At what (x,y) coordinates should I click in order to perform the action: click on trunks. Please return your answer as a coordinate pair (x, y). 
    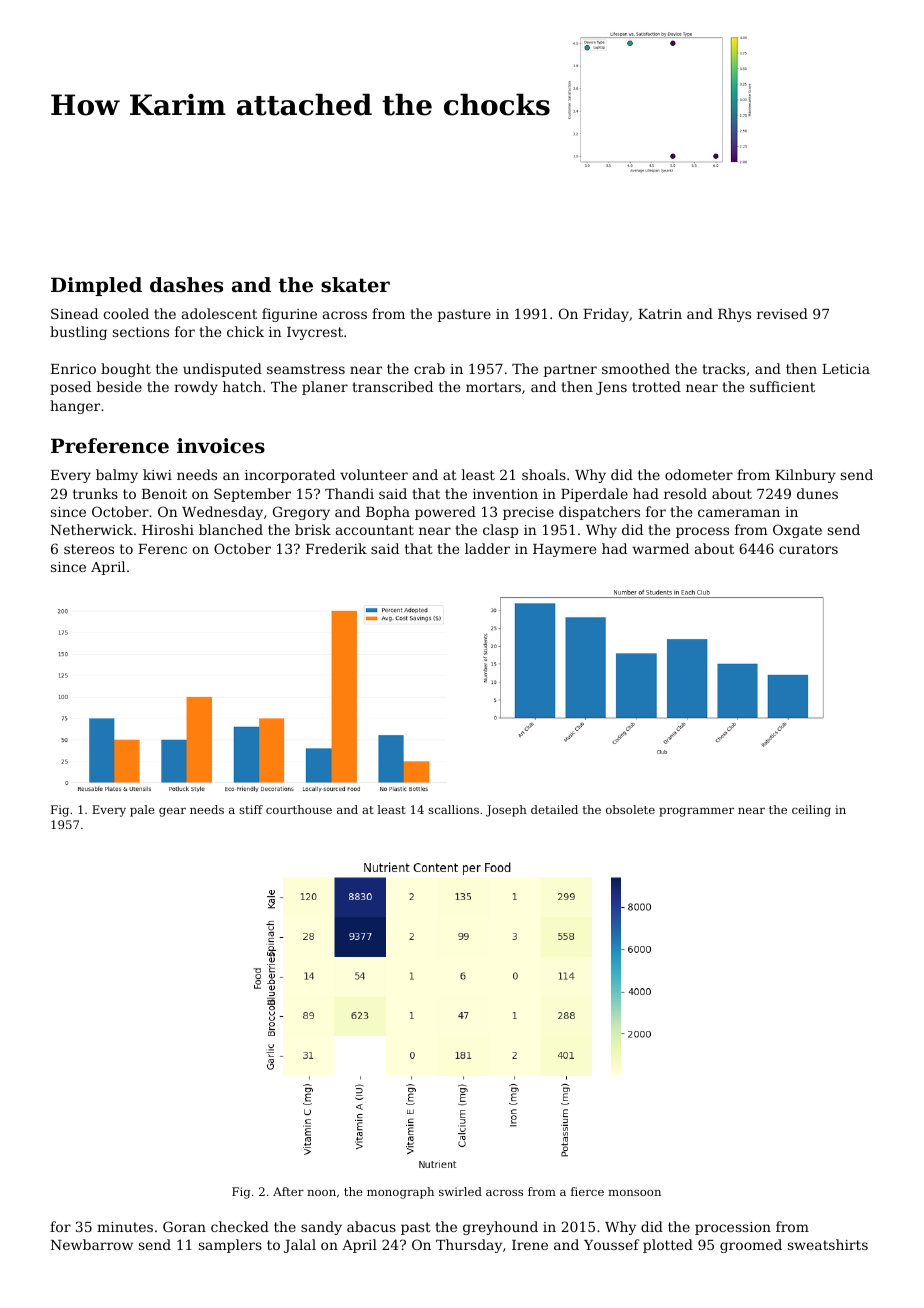
    Looking at the image, I should click on (95, 493).
